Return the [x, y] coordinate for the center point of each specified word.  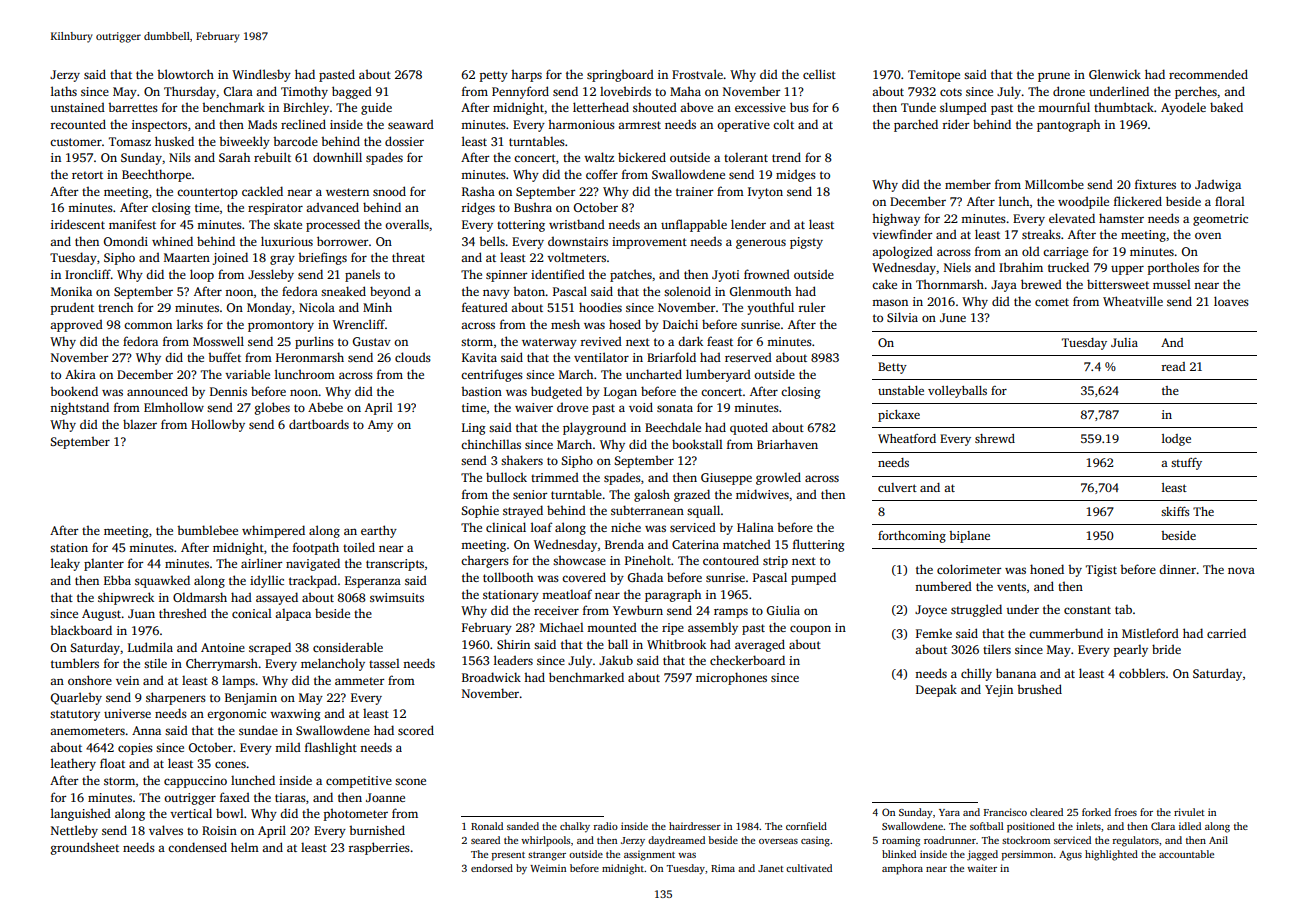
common [148, 325]
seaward [411, 124]
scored [416, 730]
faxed [235, 797]
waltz [599, 157]
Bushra [533, 207]
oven [1208, 235]
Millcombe [1054, 184]
